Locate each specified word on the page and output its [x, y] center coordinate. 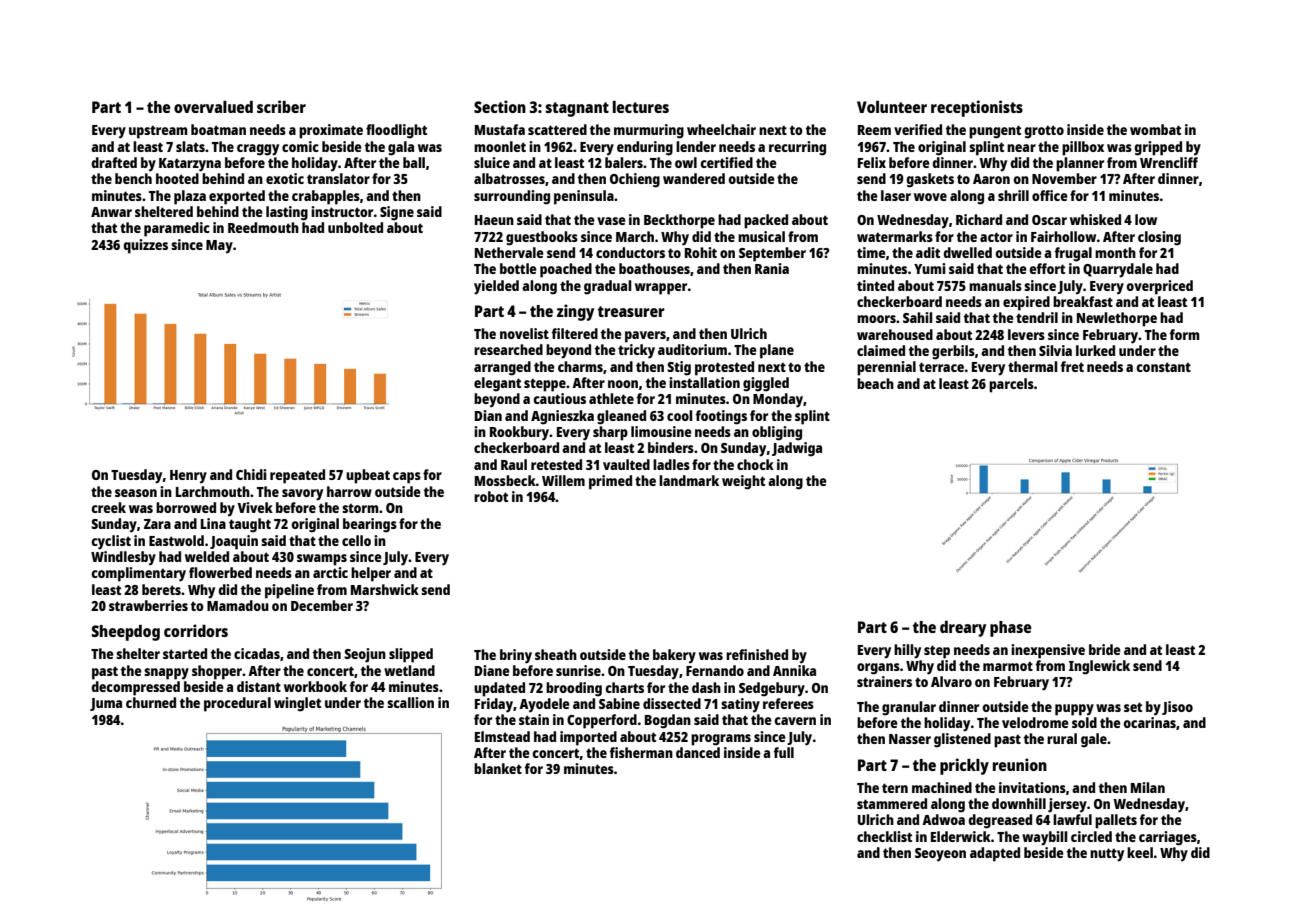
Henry [188, 477]
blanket [498, 768]
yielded [496, 287]
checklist [884, 836]
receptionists [977, 108]
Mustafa [500, 129]
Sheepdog [126, 633]
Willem [563, 480]
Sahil [918, 317]
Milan [1148, 787]
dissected [672, 703]
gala [401, 148]
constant [1163, 367]
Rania [772, 268]
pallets [1116, 821]
